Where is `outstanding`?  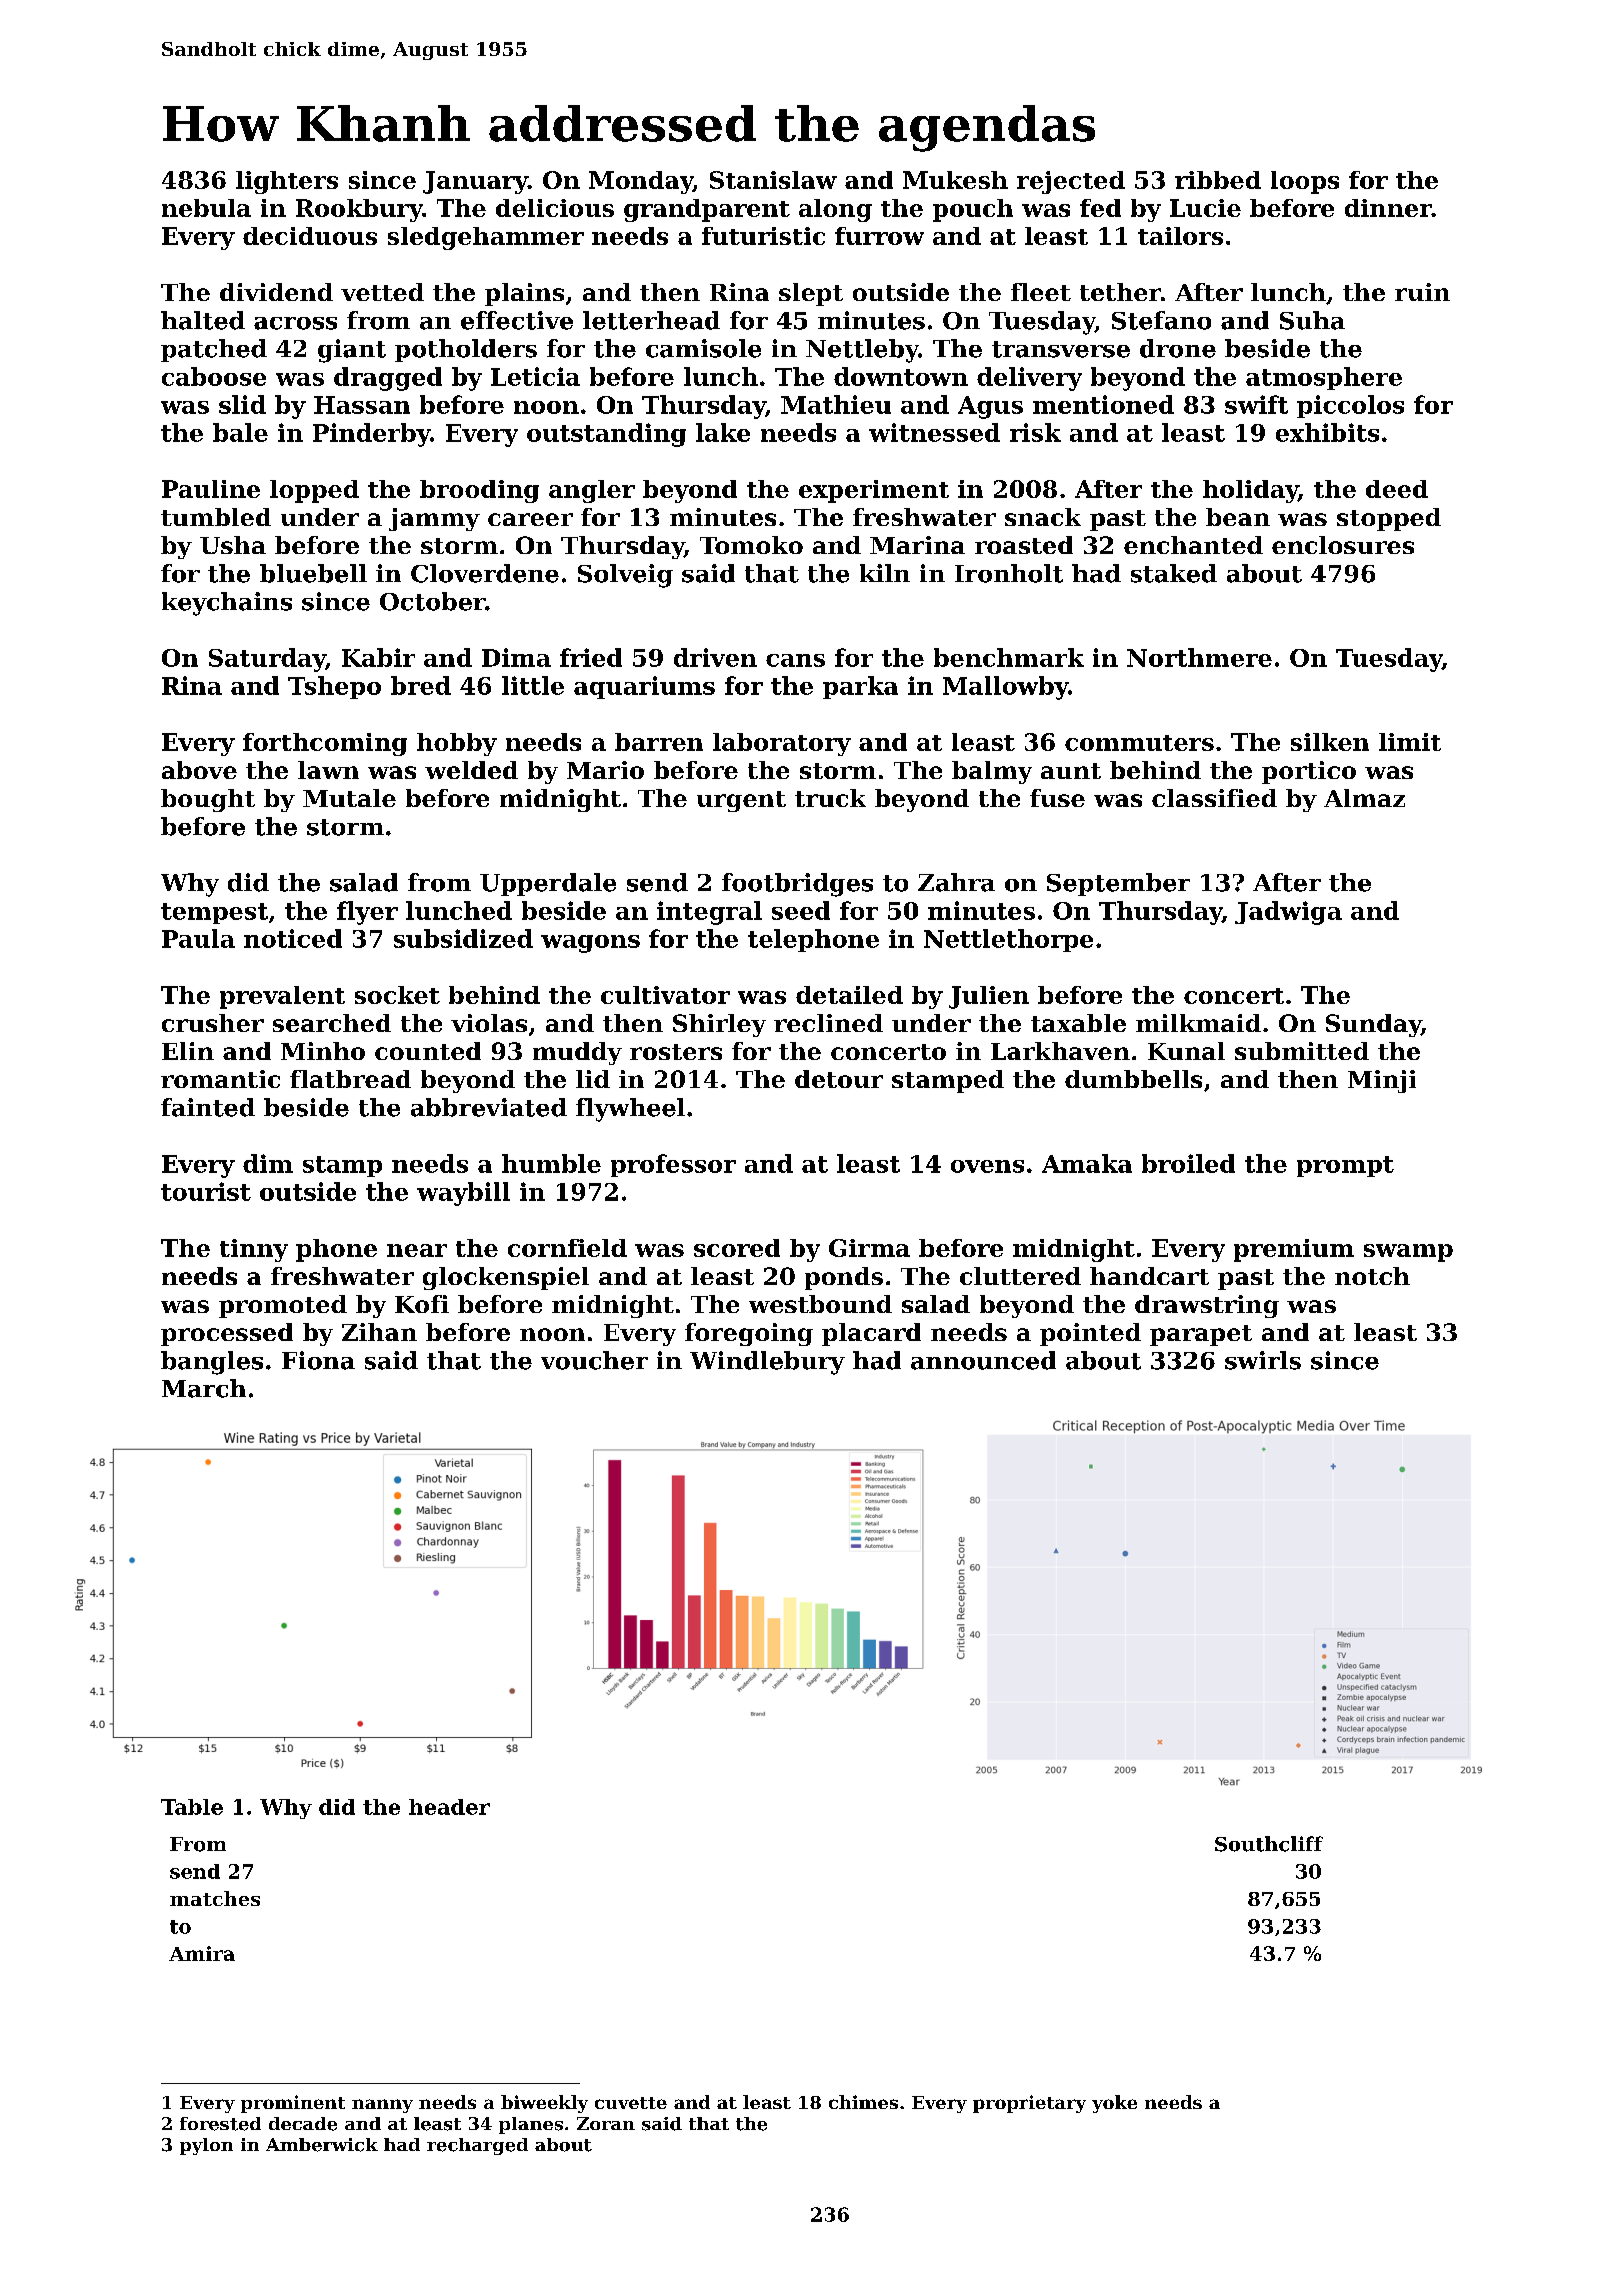
outstanding is located at coordinates (606, 435).
